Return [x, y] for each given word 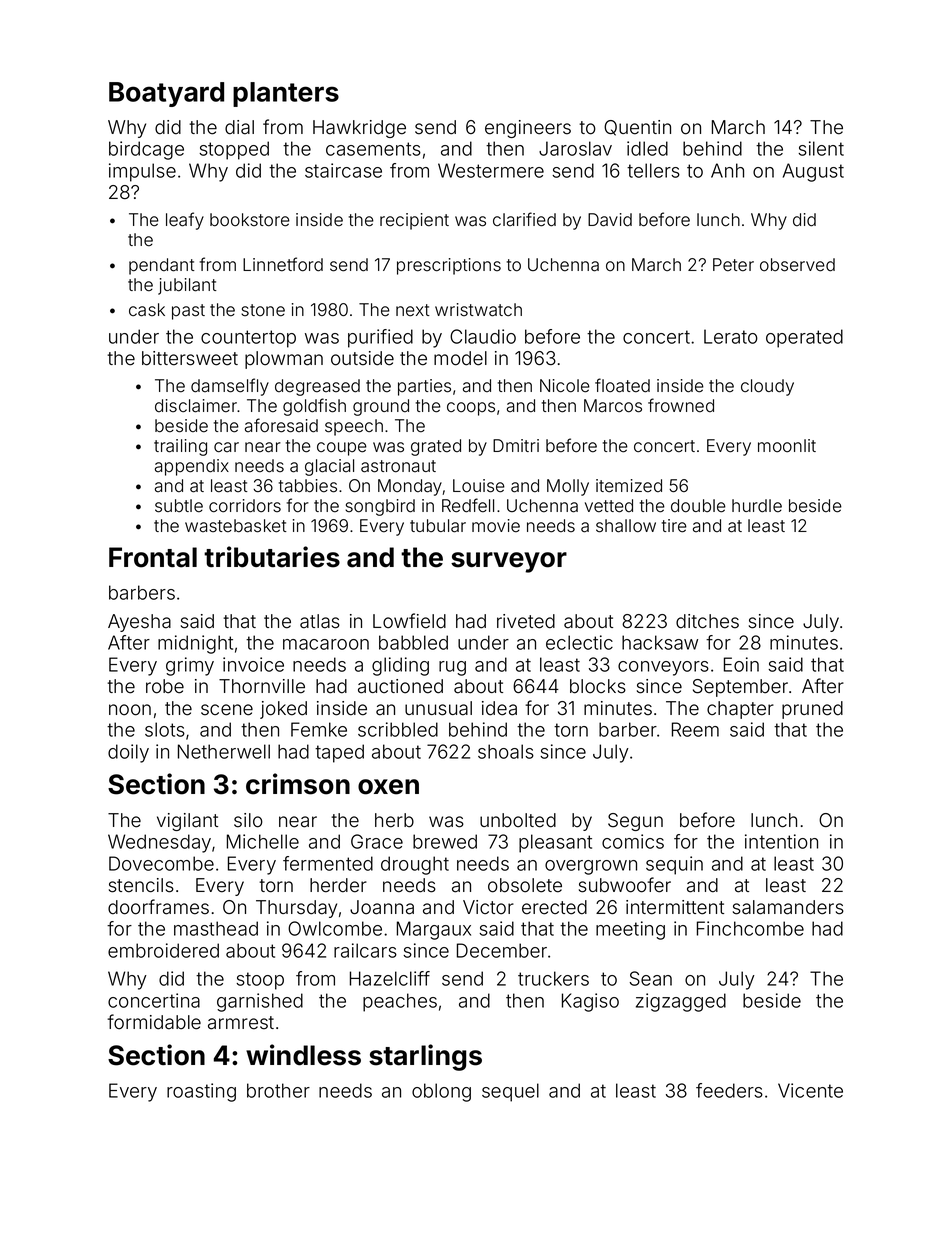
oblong [441, 1092]
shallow [626, 526]
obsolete [525, 885]
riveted [526, 621]
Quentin [637, 128]
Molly [568, 487]
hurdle [757, 506]
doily [128, 753]
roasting [201, 1092]
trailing [180, 447]
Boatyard [166, 94]
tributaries [272, 557]
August [813, 172]
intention [781, 841]
